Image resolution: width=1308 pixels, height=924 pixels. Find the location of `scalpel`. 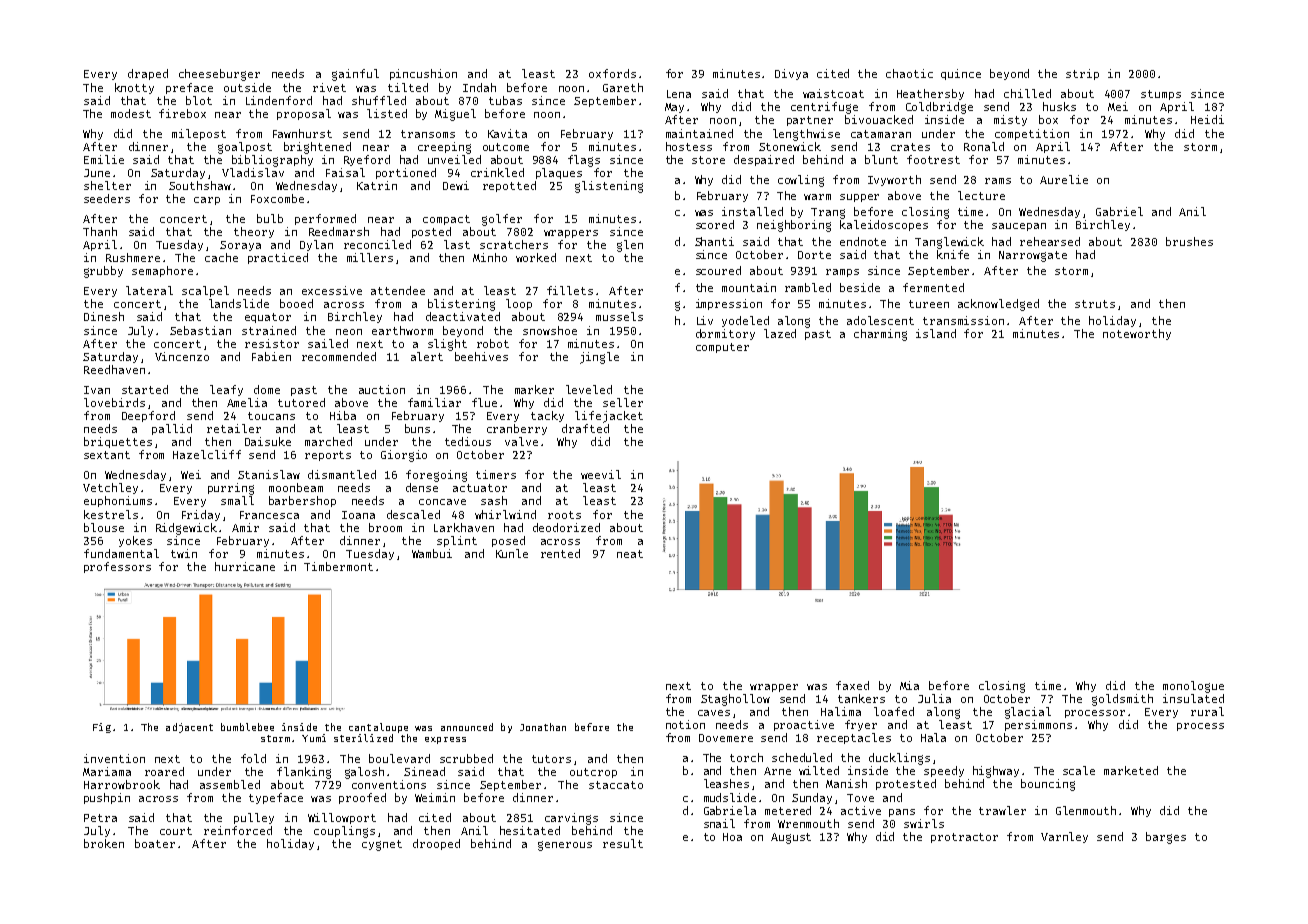

scalpel is located at coordinates (205, 291).
